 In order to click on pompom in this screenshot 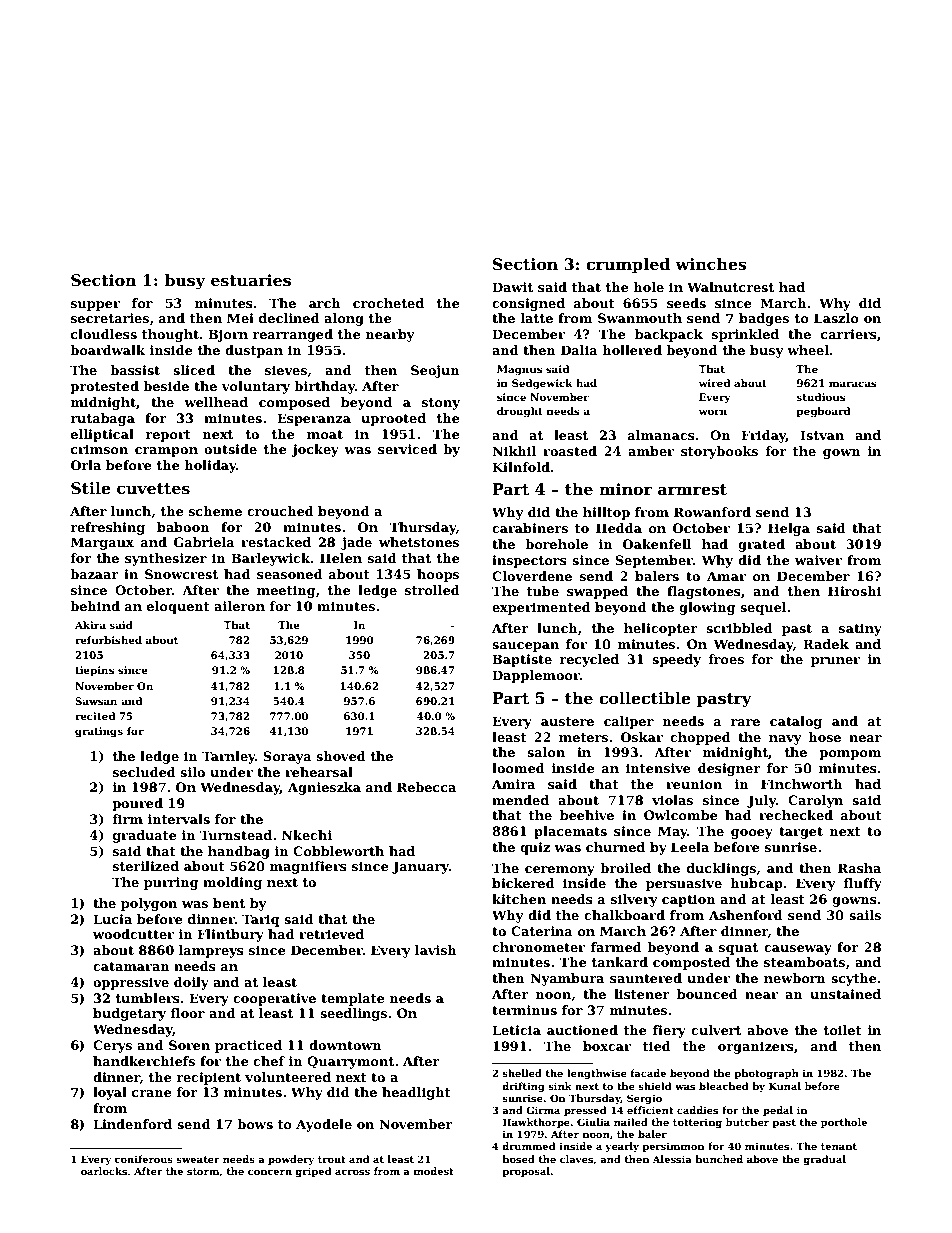, I will do `click(850, 755)`.
